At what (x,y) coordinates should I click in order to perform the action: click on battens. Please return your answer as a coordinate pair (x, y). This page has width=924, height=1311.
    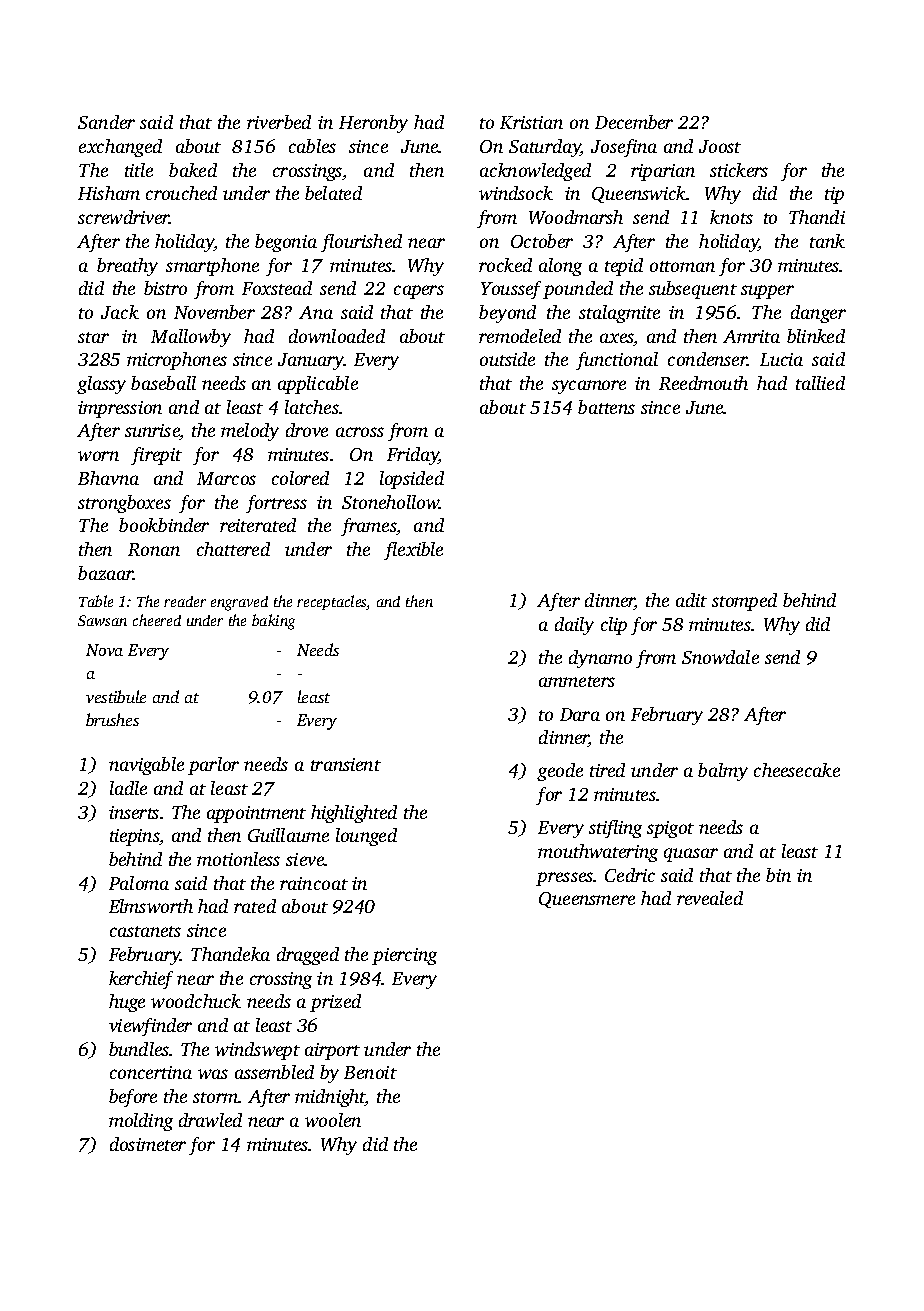
    Looking at the image, I should click on (606, 407).
